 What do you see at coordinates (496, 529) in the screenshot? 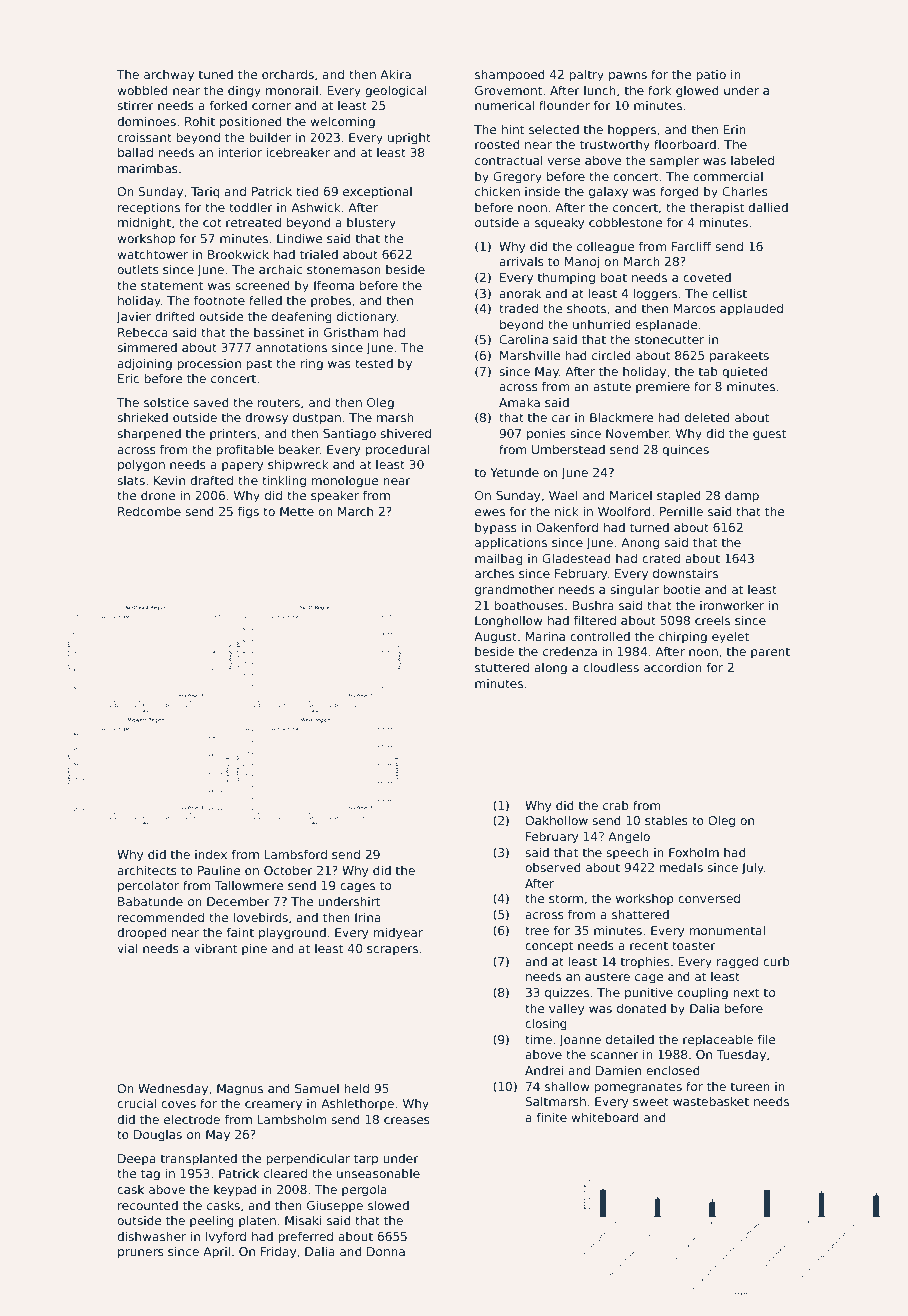
I see `bypass` at bounding box center [496, 529].
